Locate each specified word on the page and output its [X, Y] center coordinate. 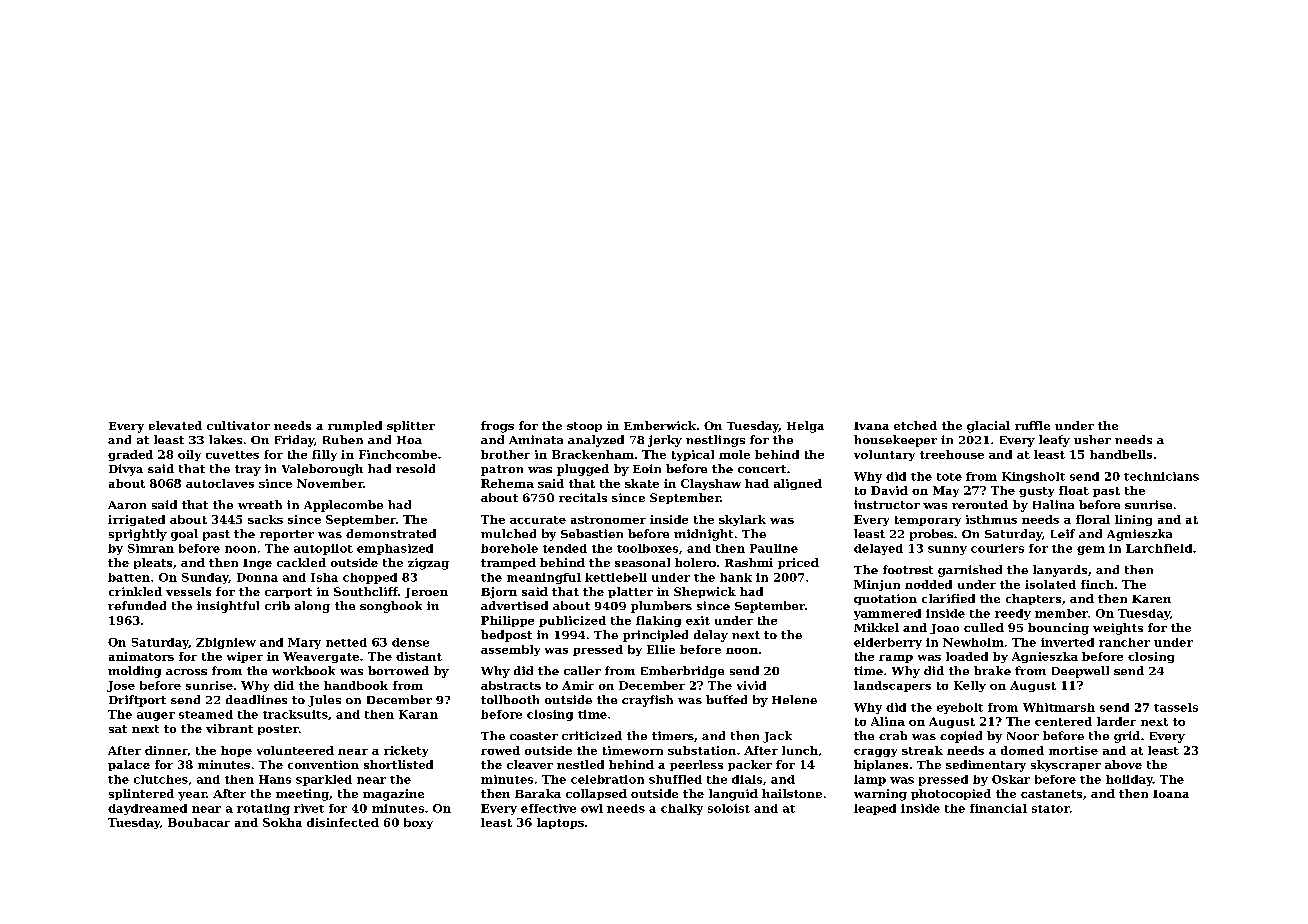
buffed [726, 699]
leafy [1054, 441]
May [946, 491]
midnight [703, 535]
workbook [303, 670]
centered [1063, 721]
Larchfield [1159, 548]
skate [642, 483]
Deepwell [1080, 672]
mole [734, 454]
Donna [257, 577]
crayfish [647, 701]
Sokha [282, 822]
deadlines [256, 699]
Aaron [127, 505]
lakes [225, 439]
